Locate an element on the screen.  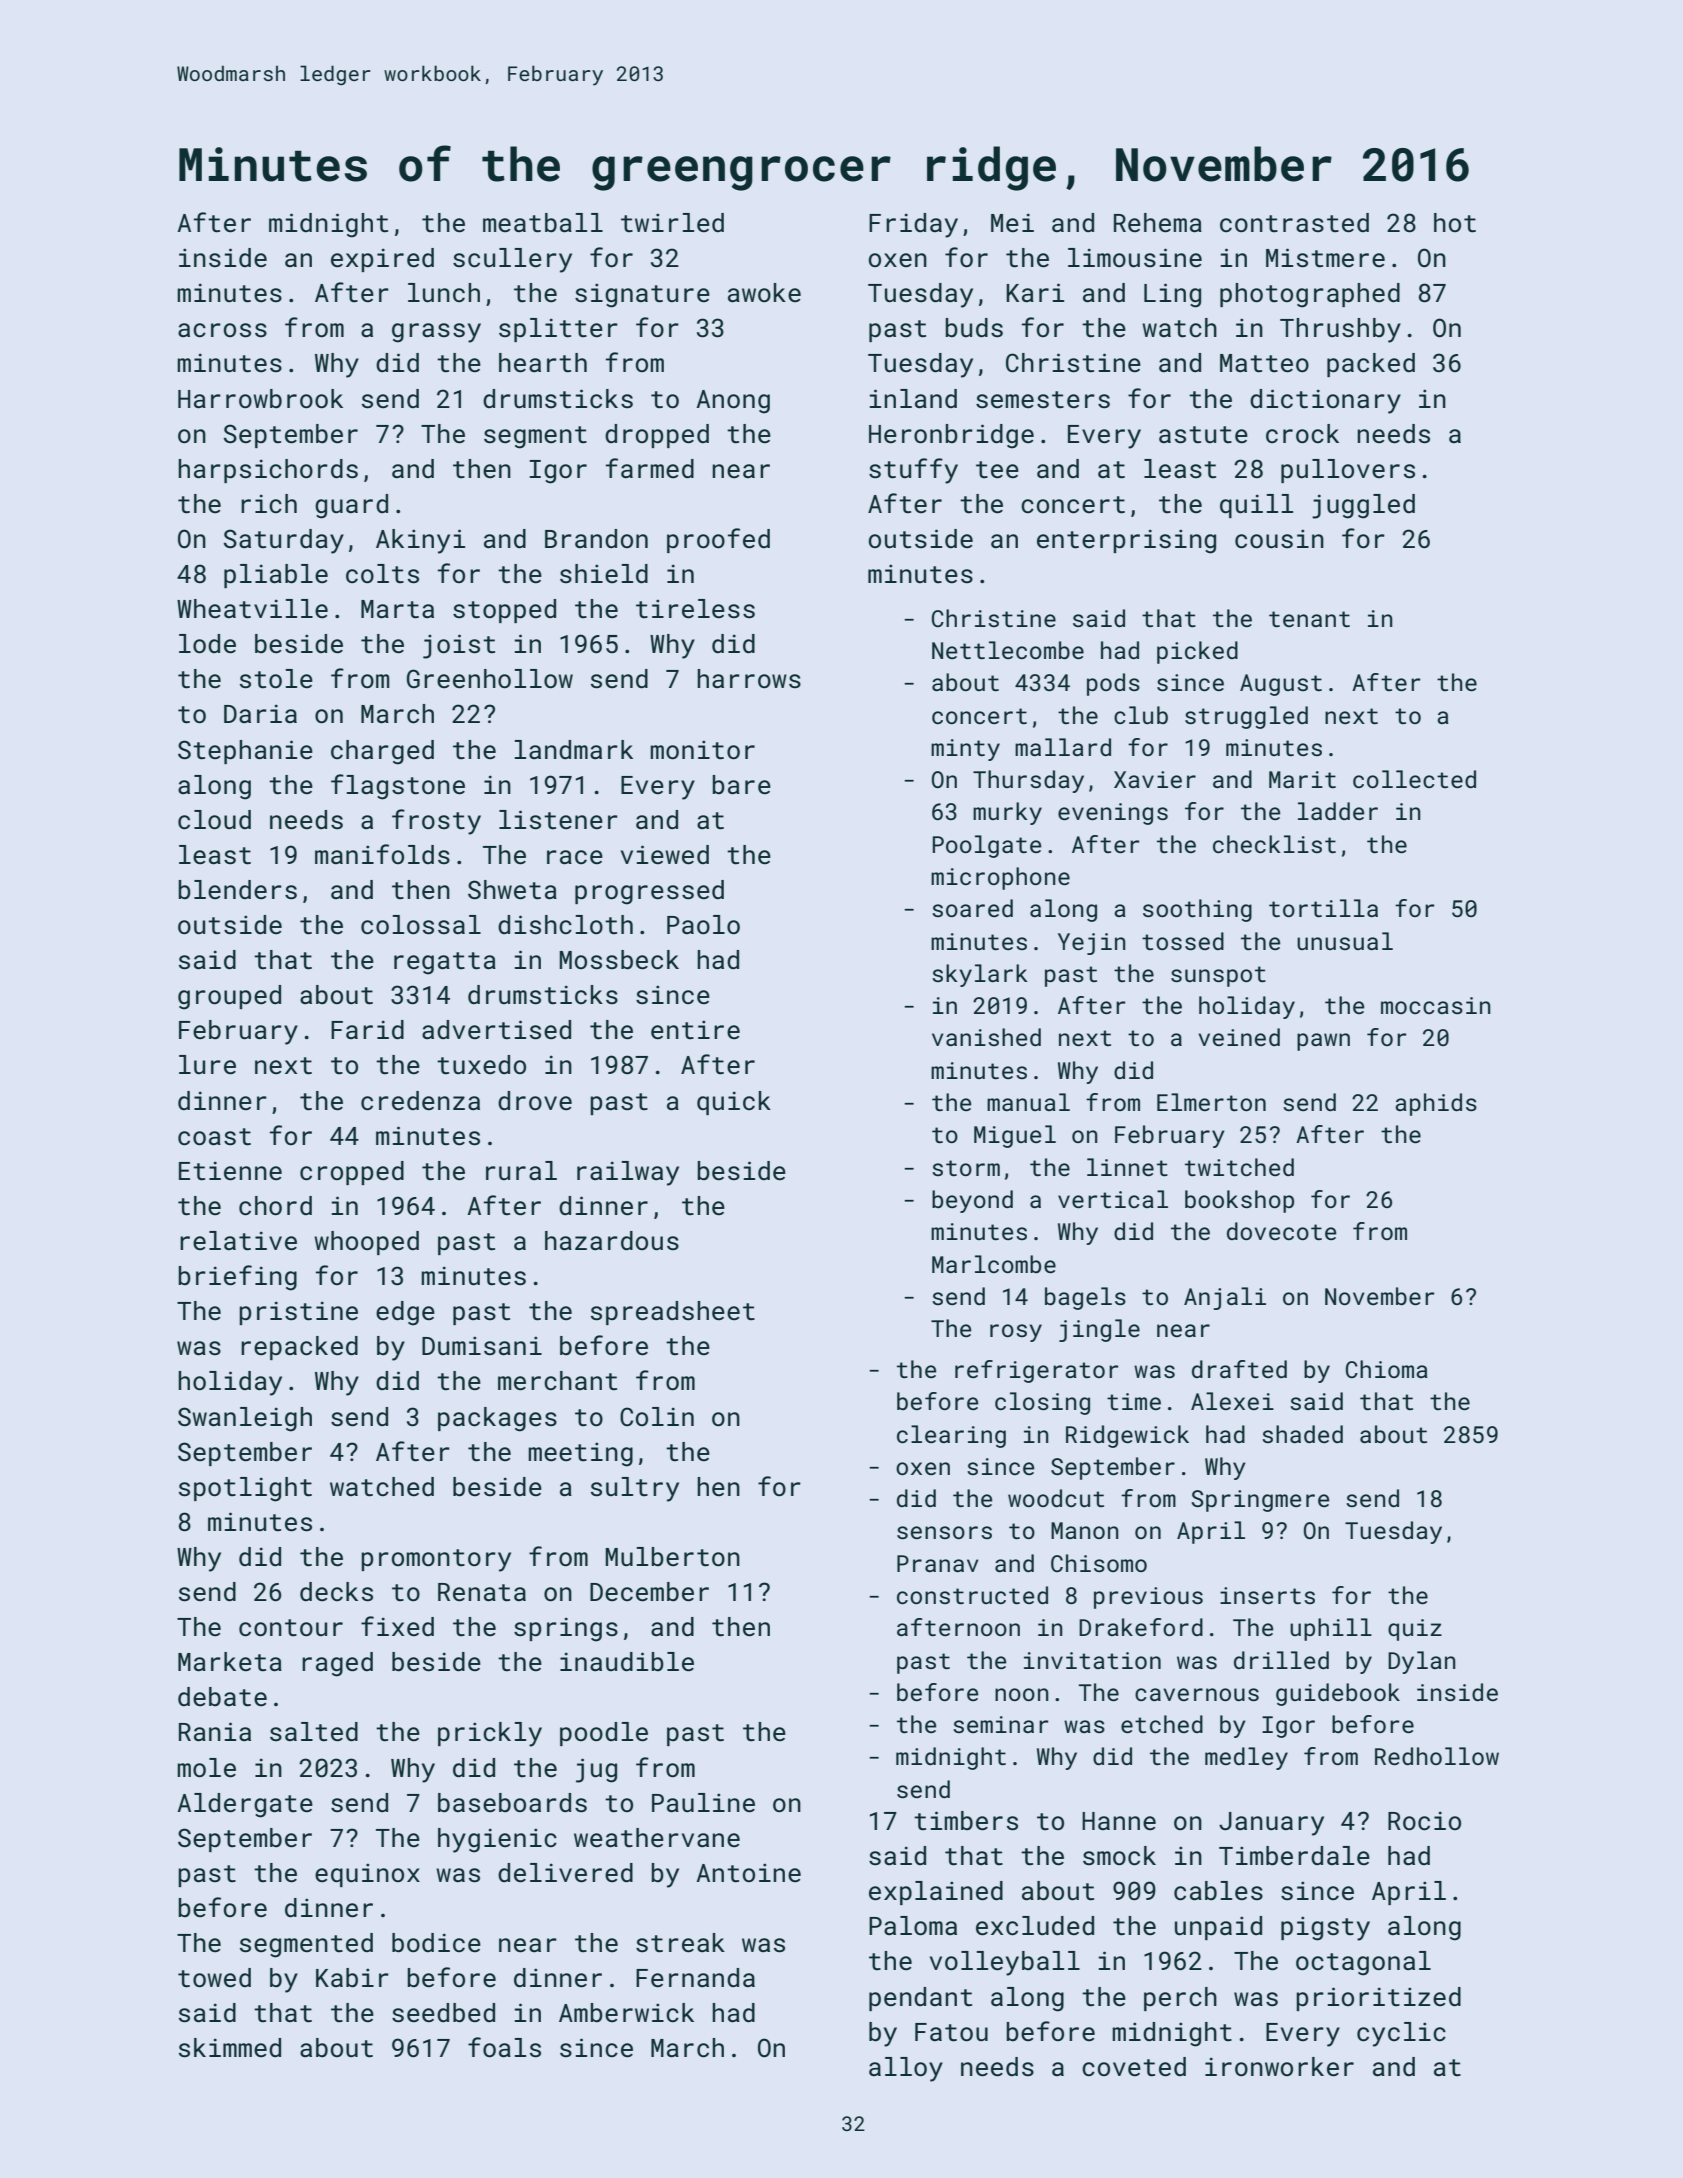
frosty is located at coordinates (436, 822).
